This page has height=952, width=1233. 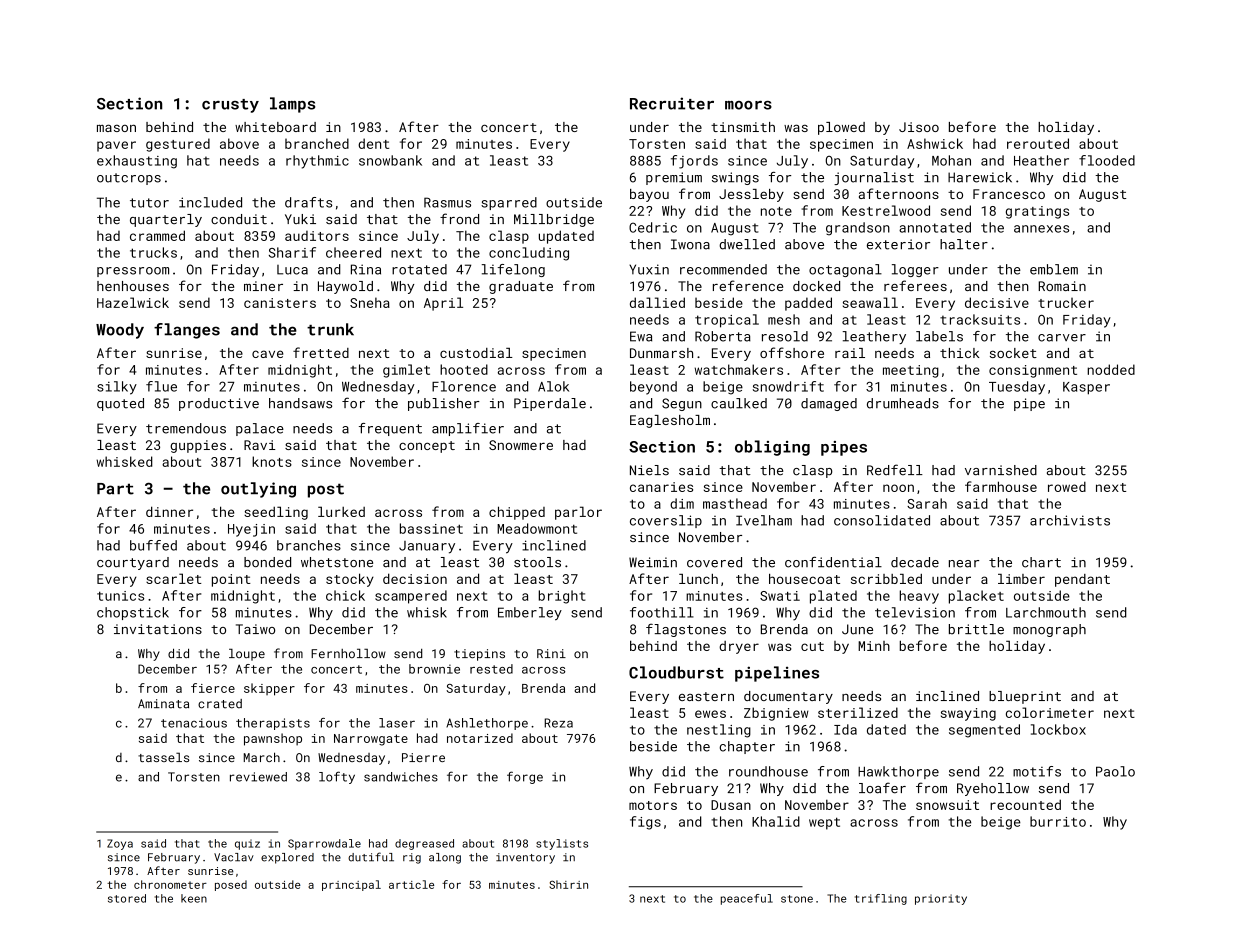 I want to click on flooded, so click(x=1107, y=160).
